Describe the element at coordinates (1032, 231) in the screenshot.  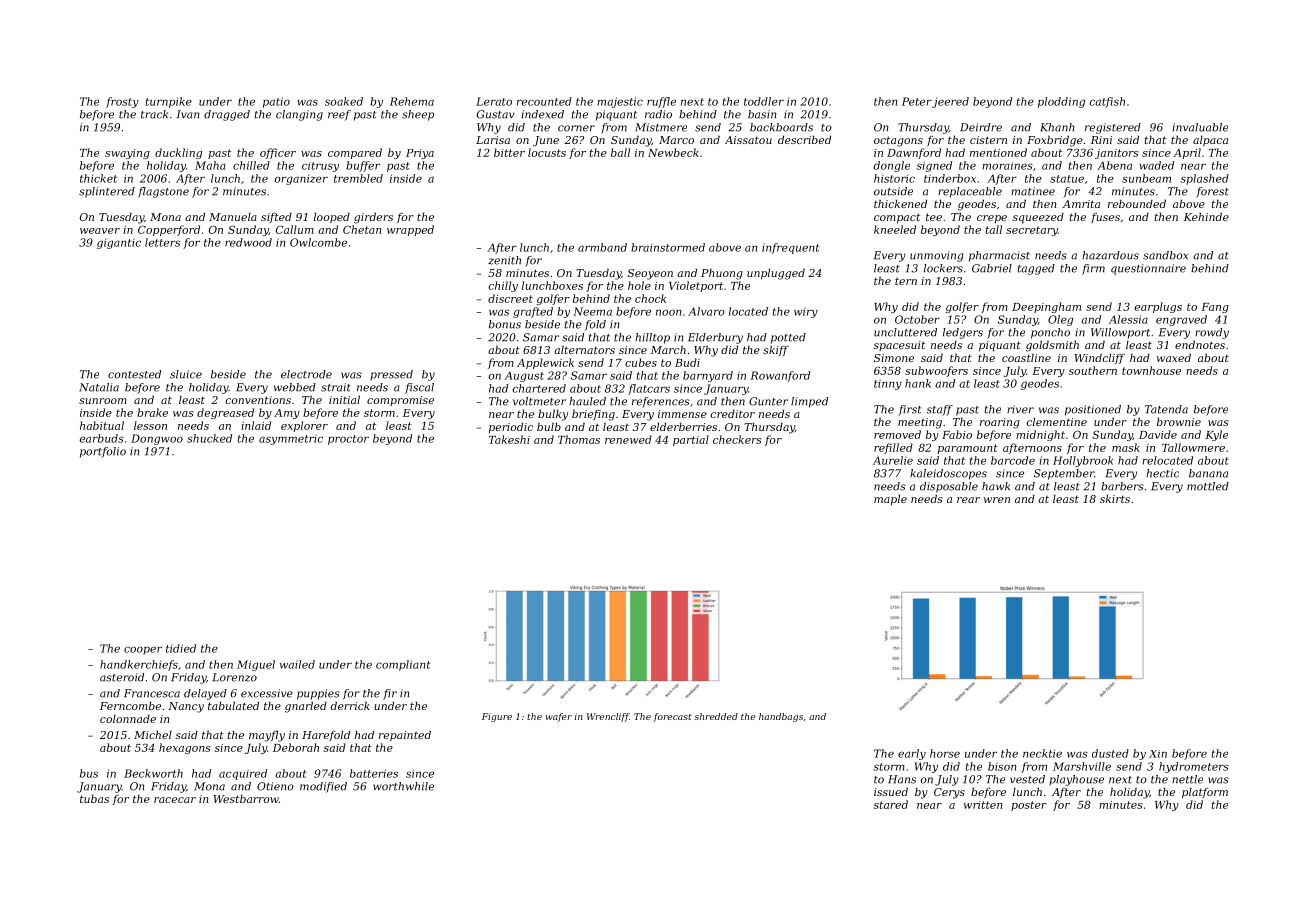
I see `secretary` at that location.
